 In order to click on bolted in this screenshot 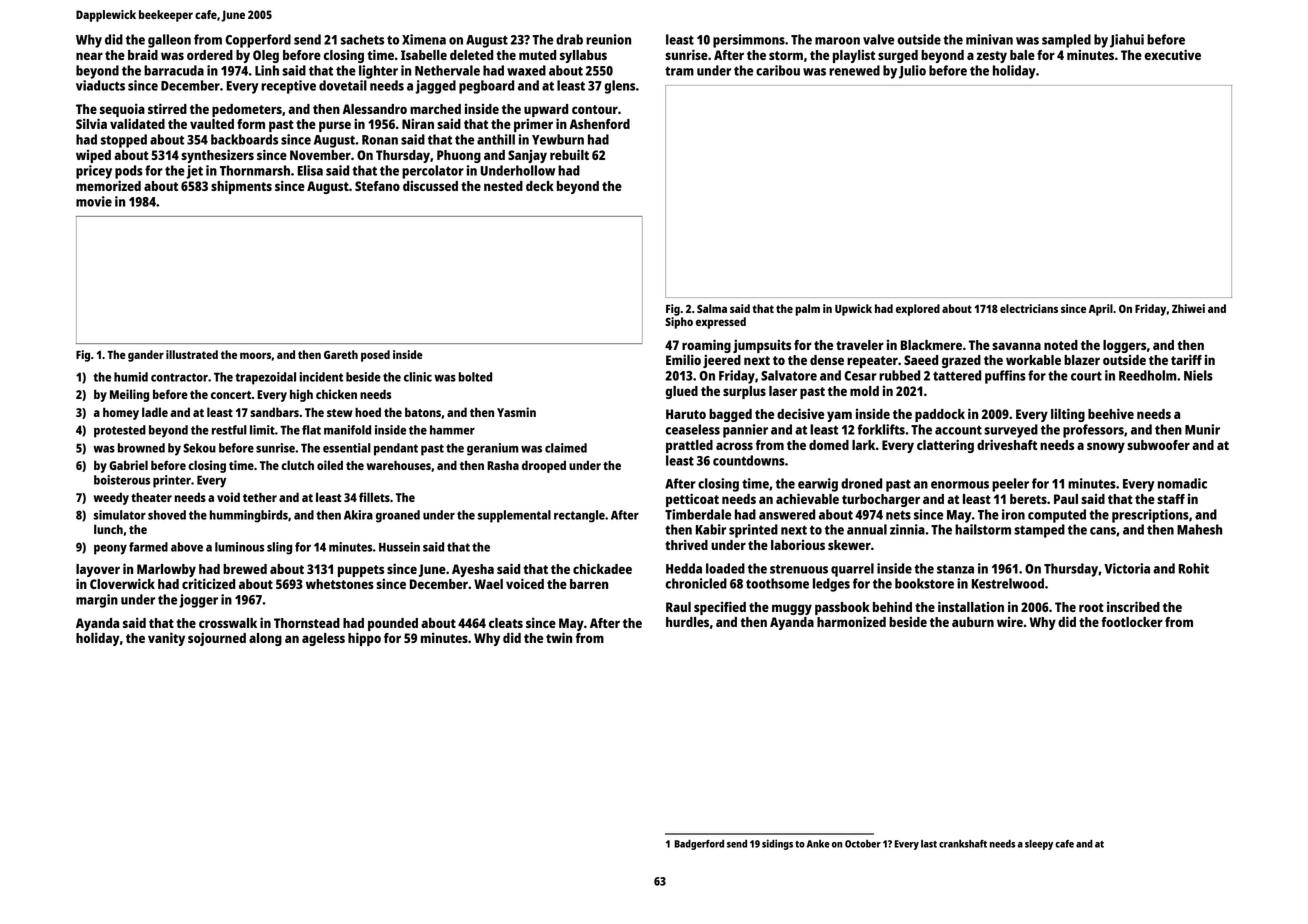, I will do `click(475, 377)`.
